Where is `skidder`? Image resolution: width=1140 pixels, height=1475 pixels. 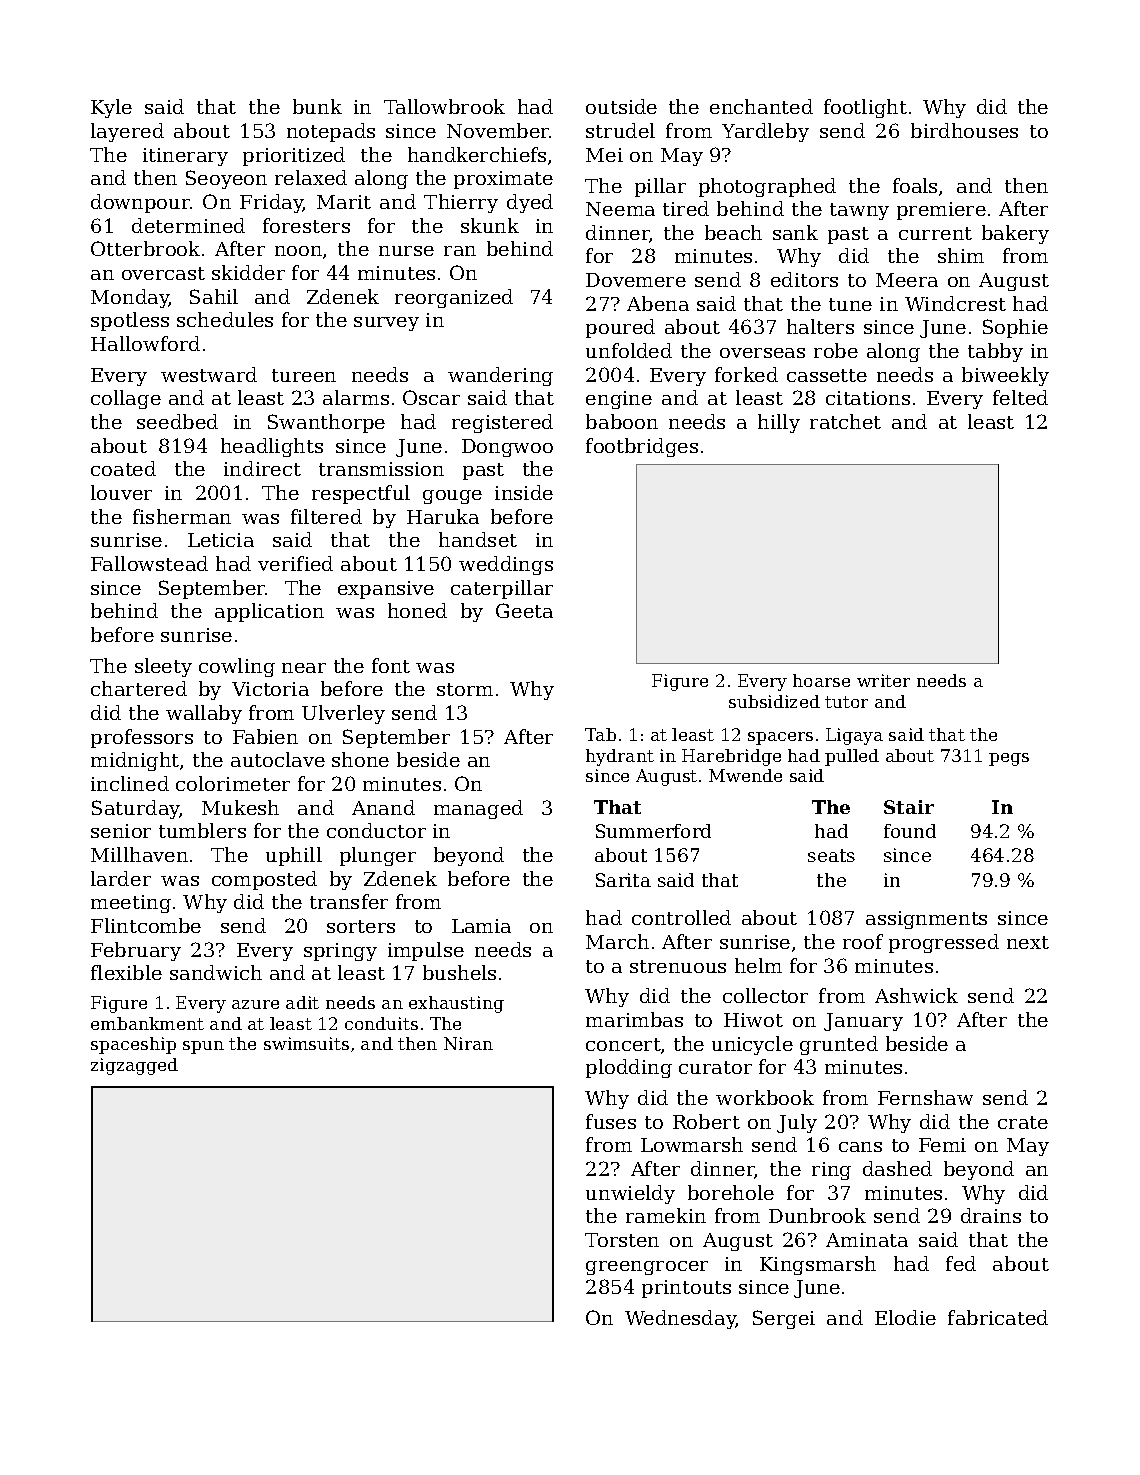
skidder is located at coordinates (248, 272).
